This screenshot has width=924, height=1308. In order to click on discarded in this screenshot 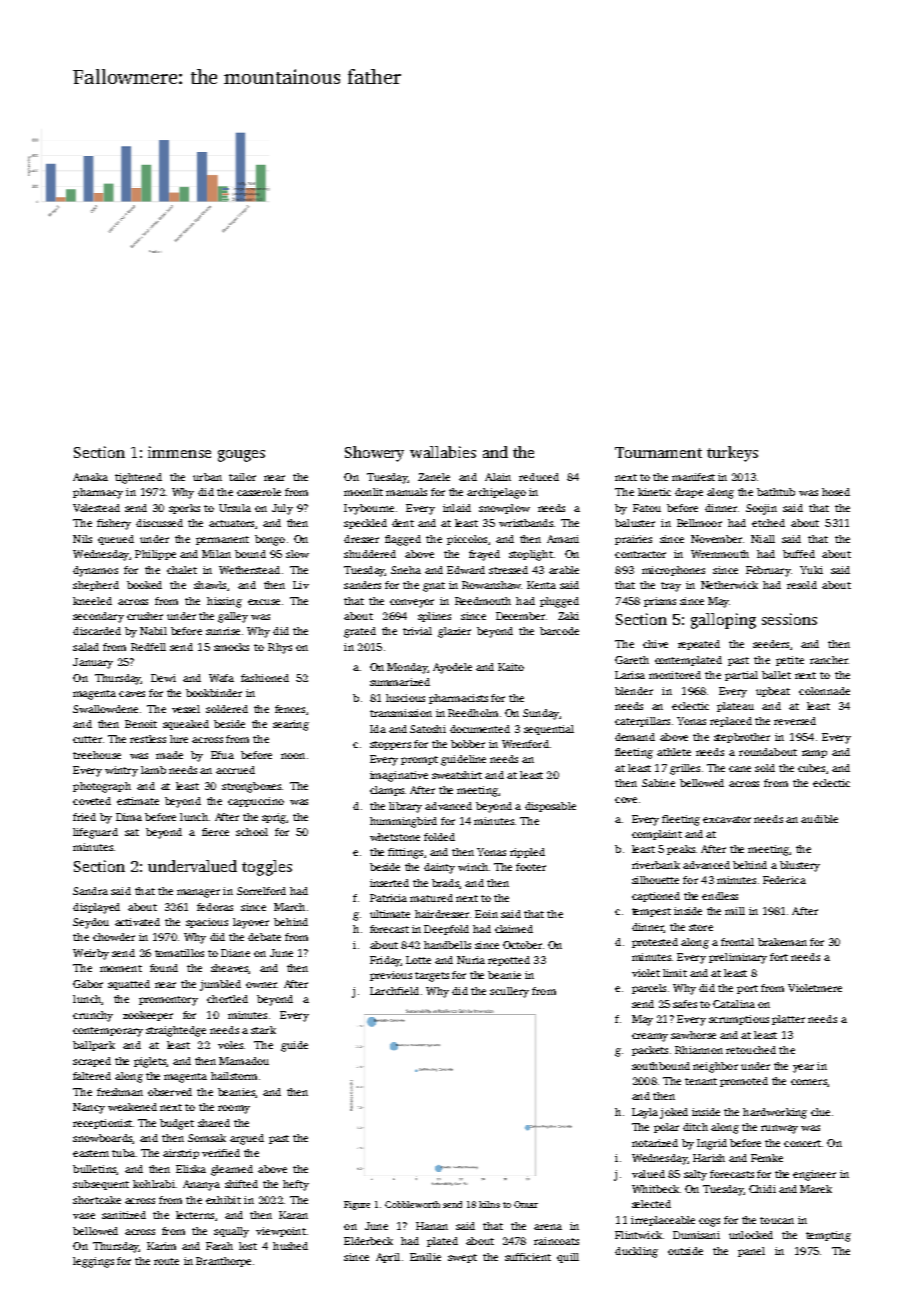, I will do `click(97, 631)`.
